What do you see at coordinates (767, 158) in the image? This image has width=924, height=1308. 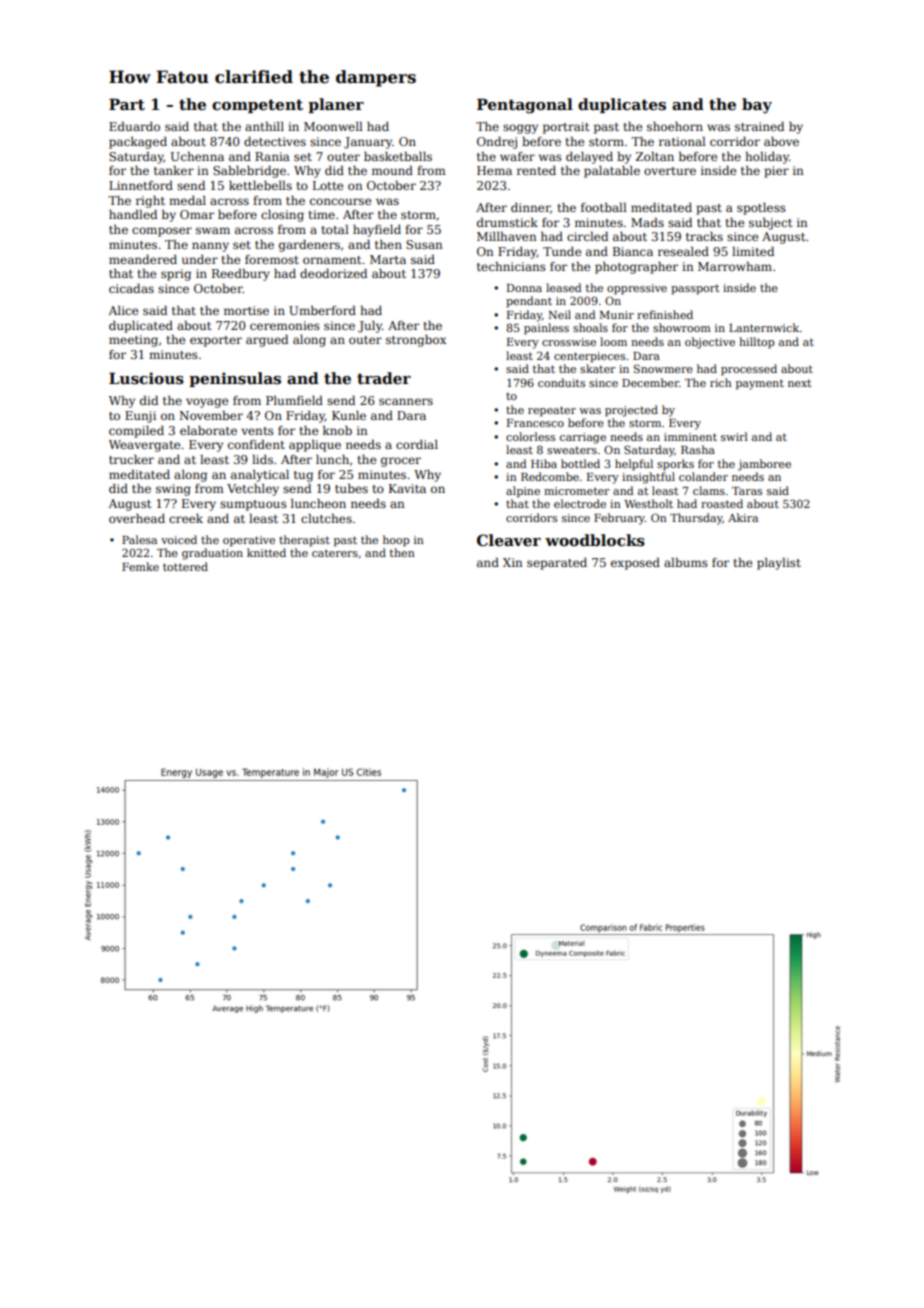 I see `holiday` at bounding box center [767, 158].
